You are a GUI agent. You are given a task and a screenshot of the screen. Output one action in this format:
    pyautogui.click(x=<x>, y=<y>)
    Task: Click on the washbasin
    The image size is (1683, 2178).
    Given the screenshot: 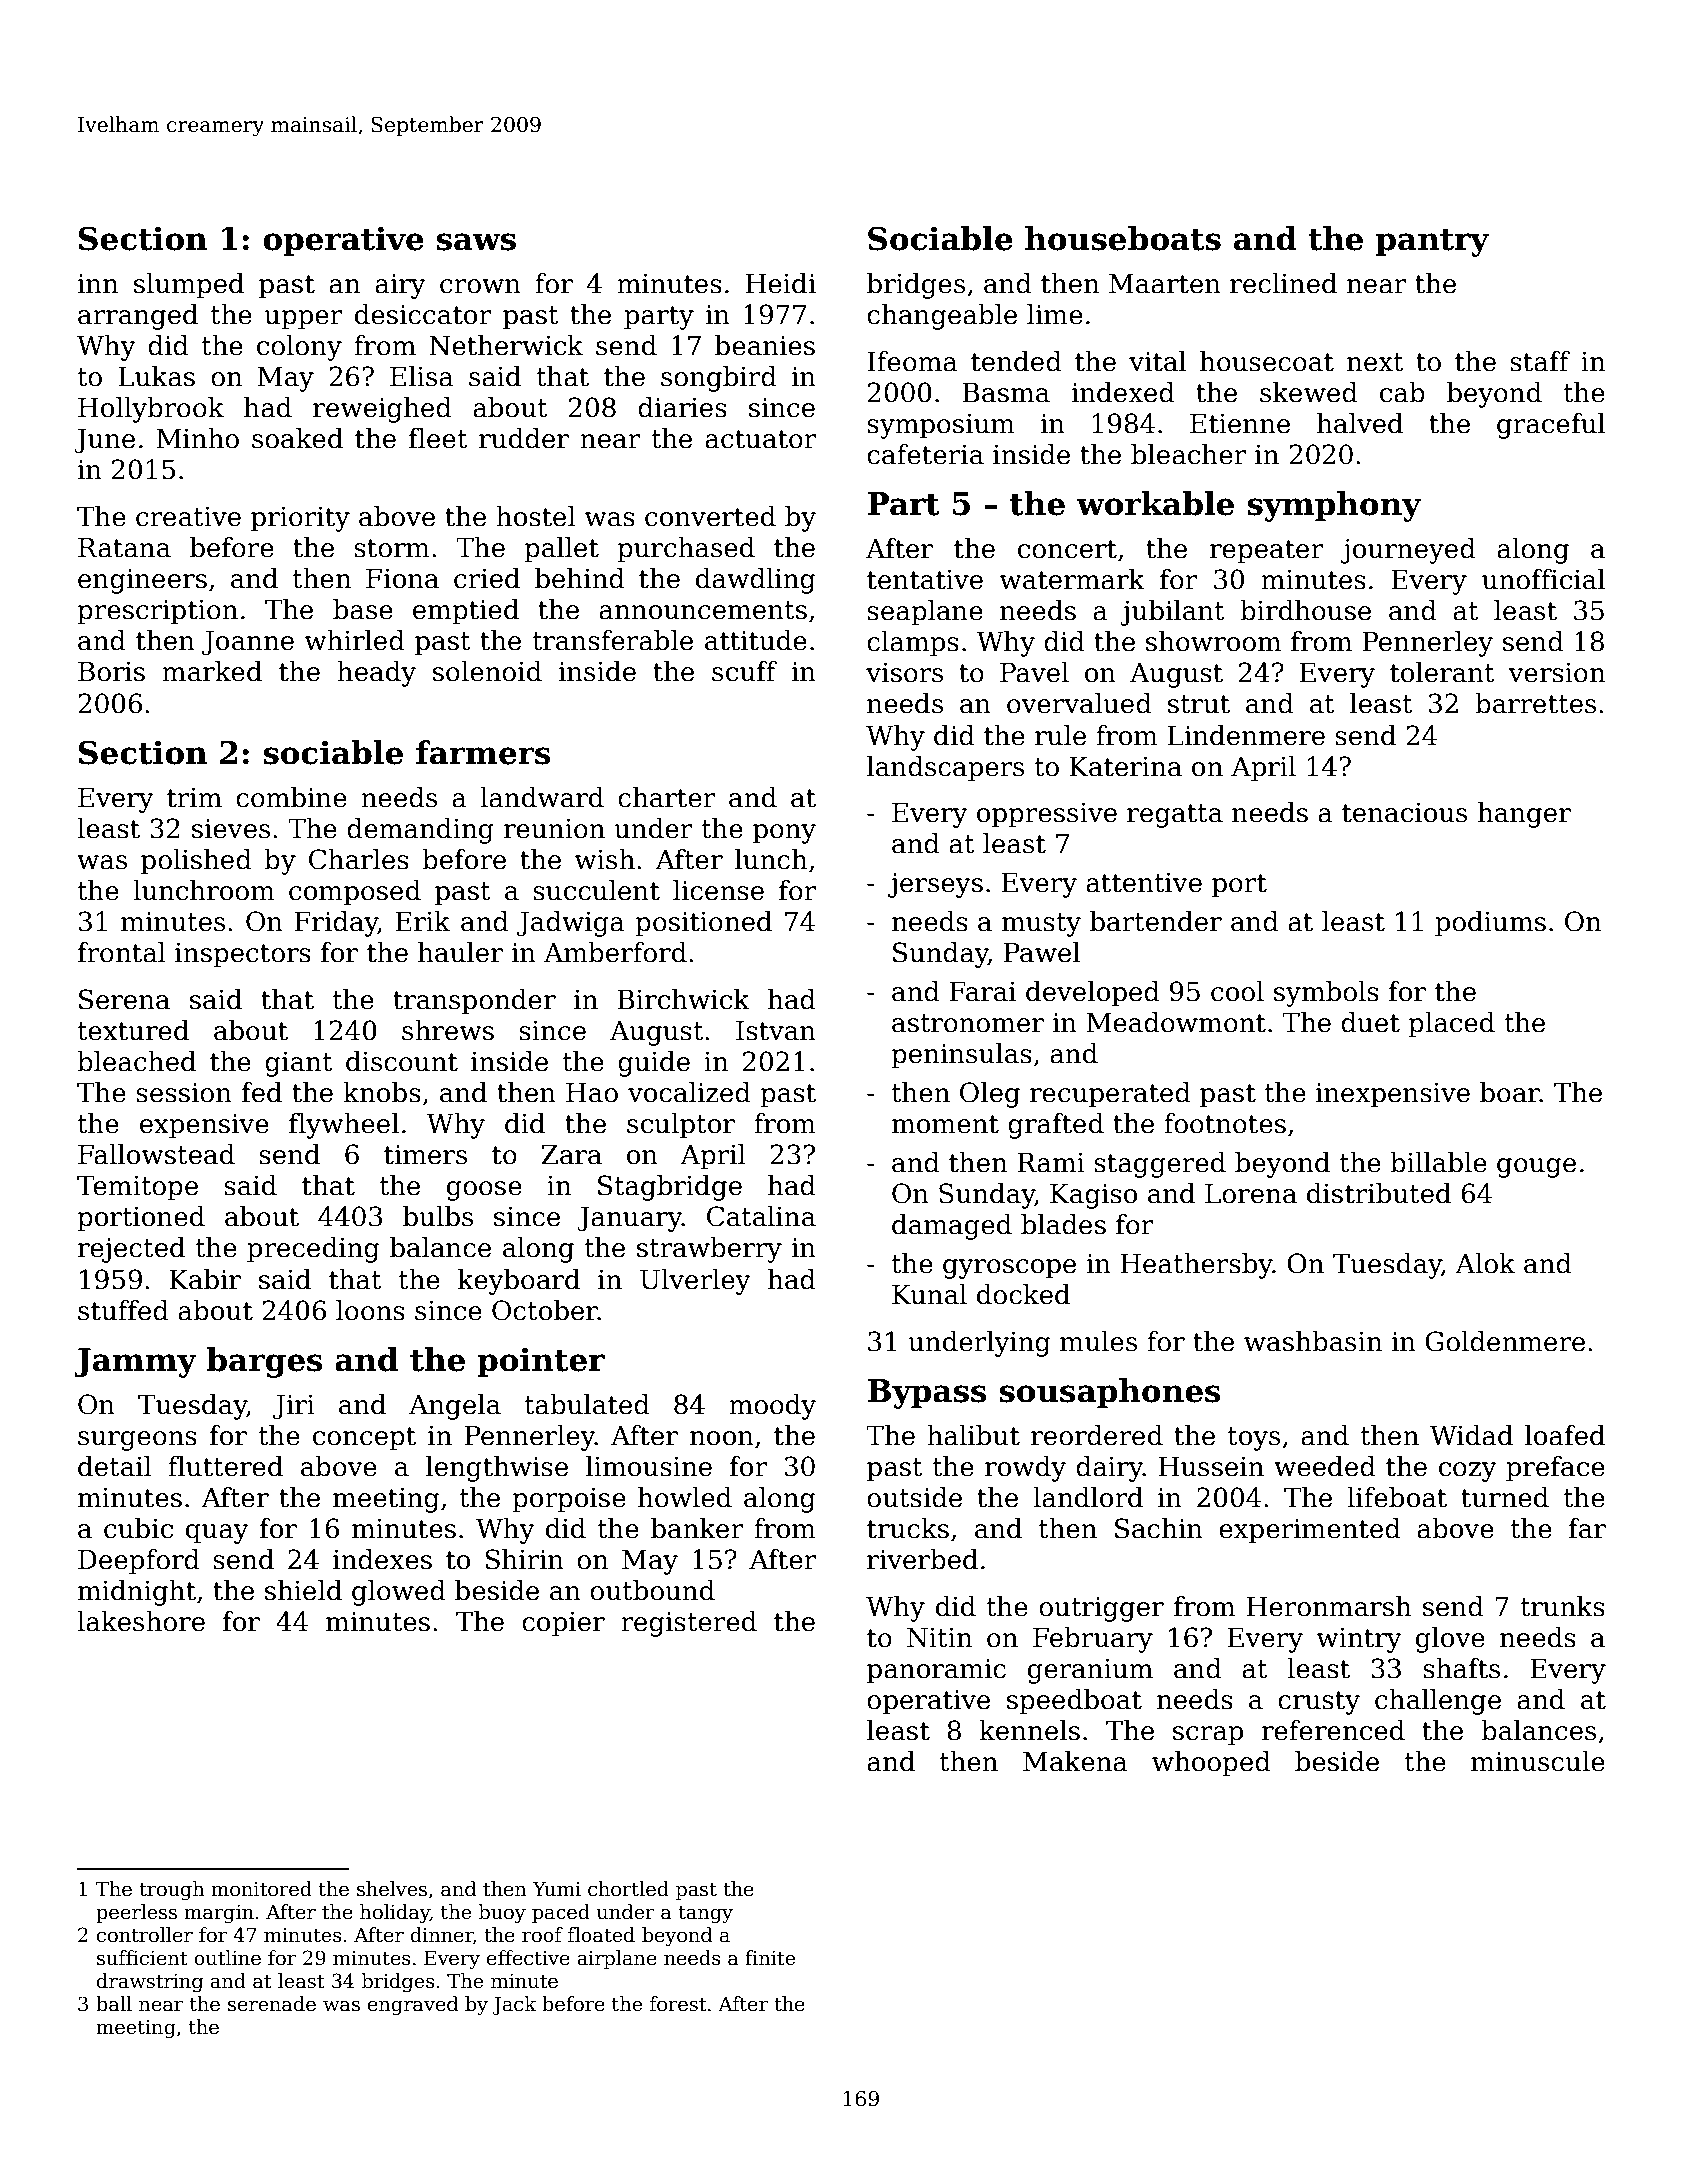 What is the action you would take?
    pyautogui.click(x=1313, y=1341)
